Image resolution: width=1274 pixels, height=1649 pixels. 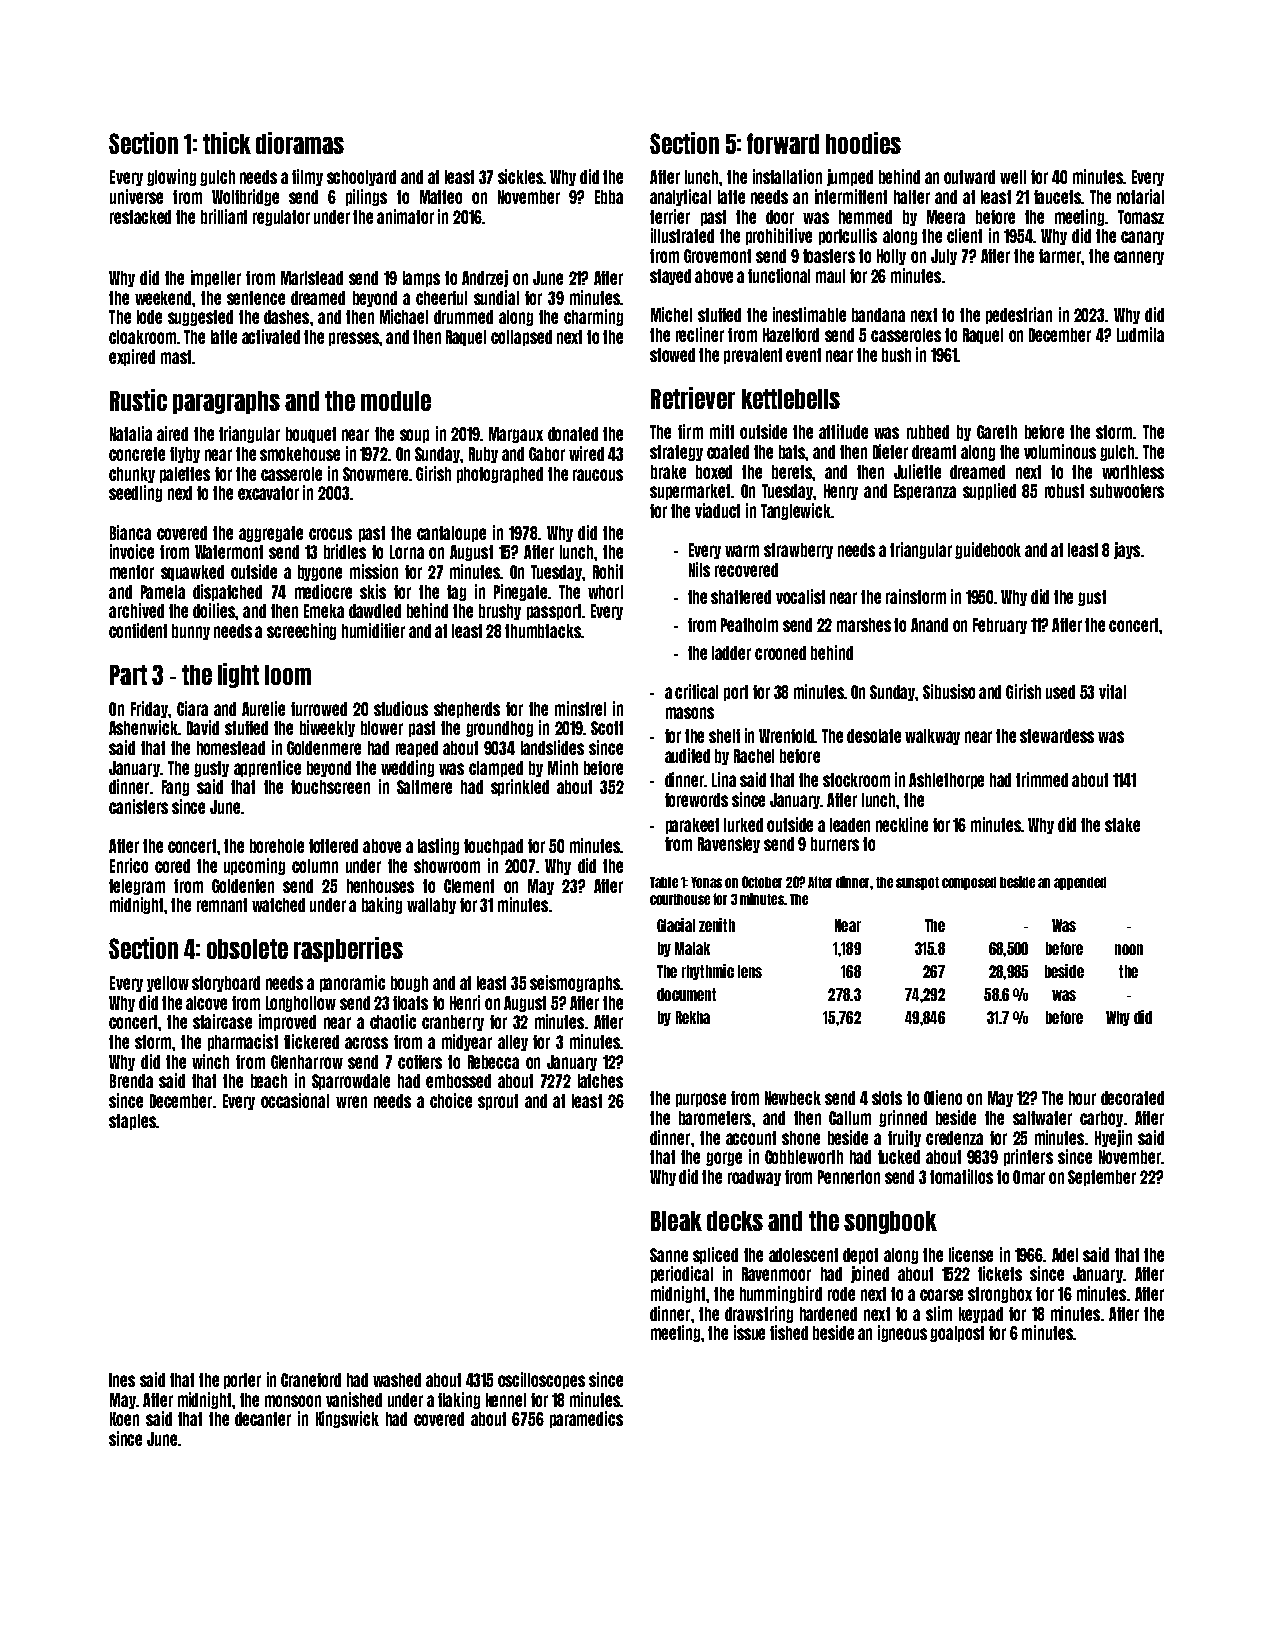 I want to click on guidebook, so click(x=988, y=550).
